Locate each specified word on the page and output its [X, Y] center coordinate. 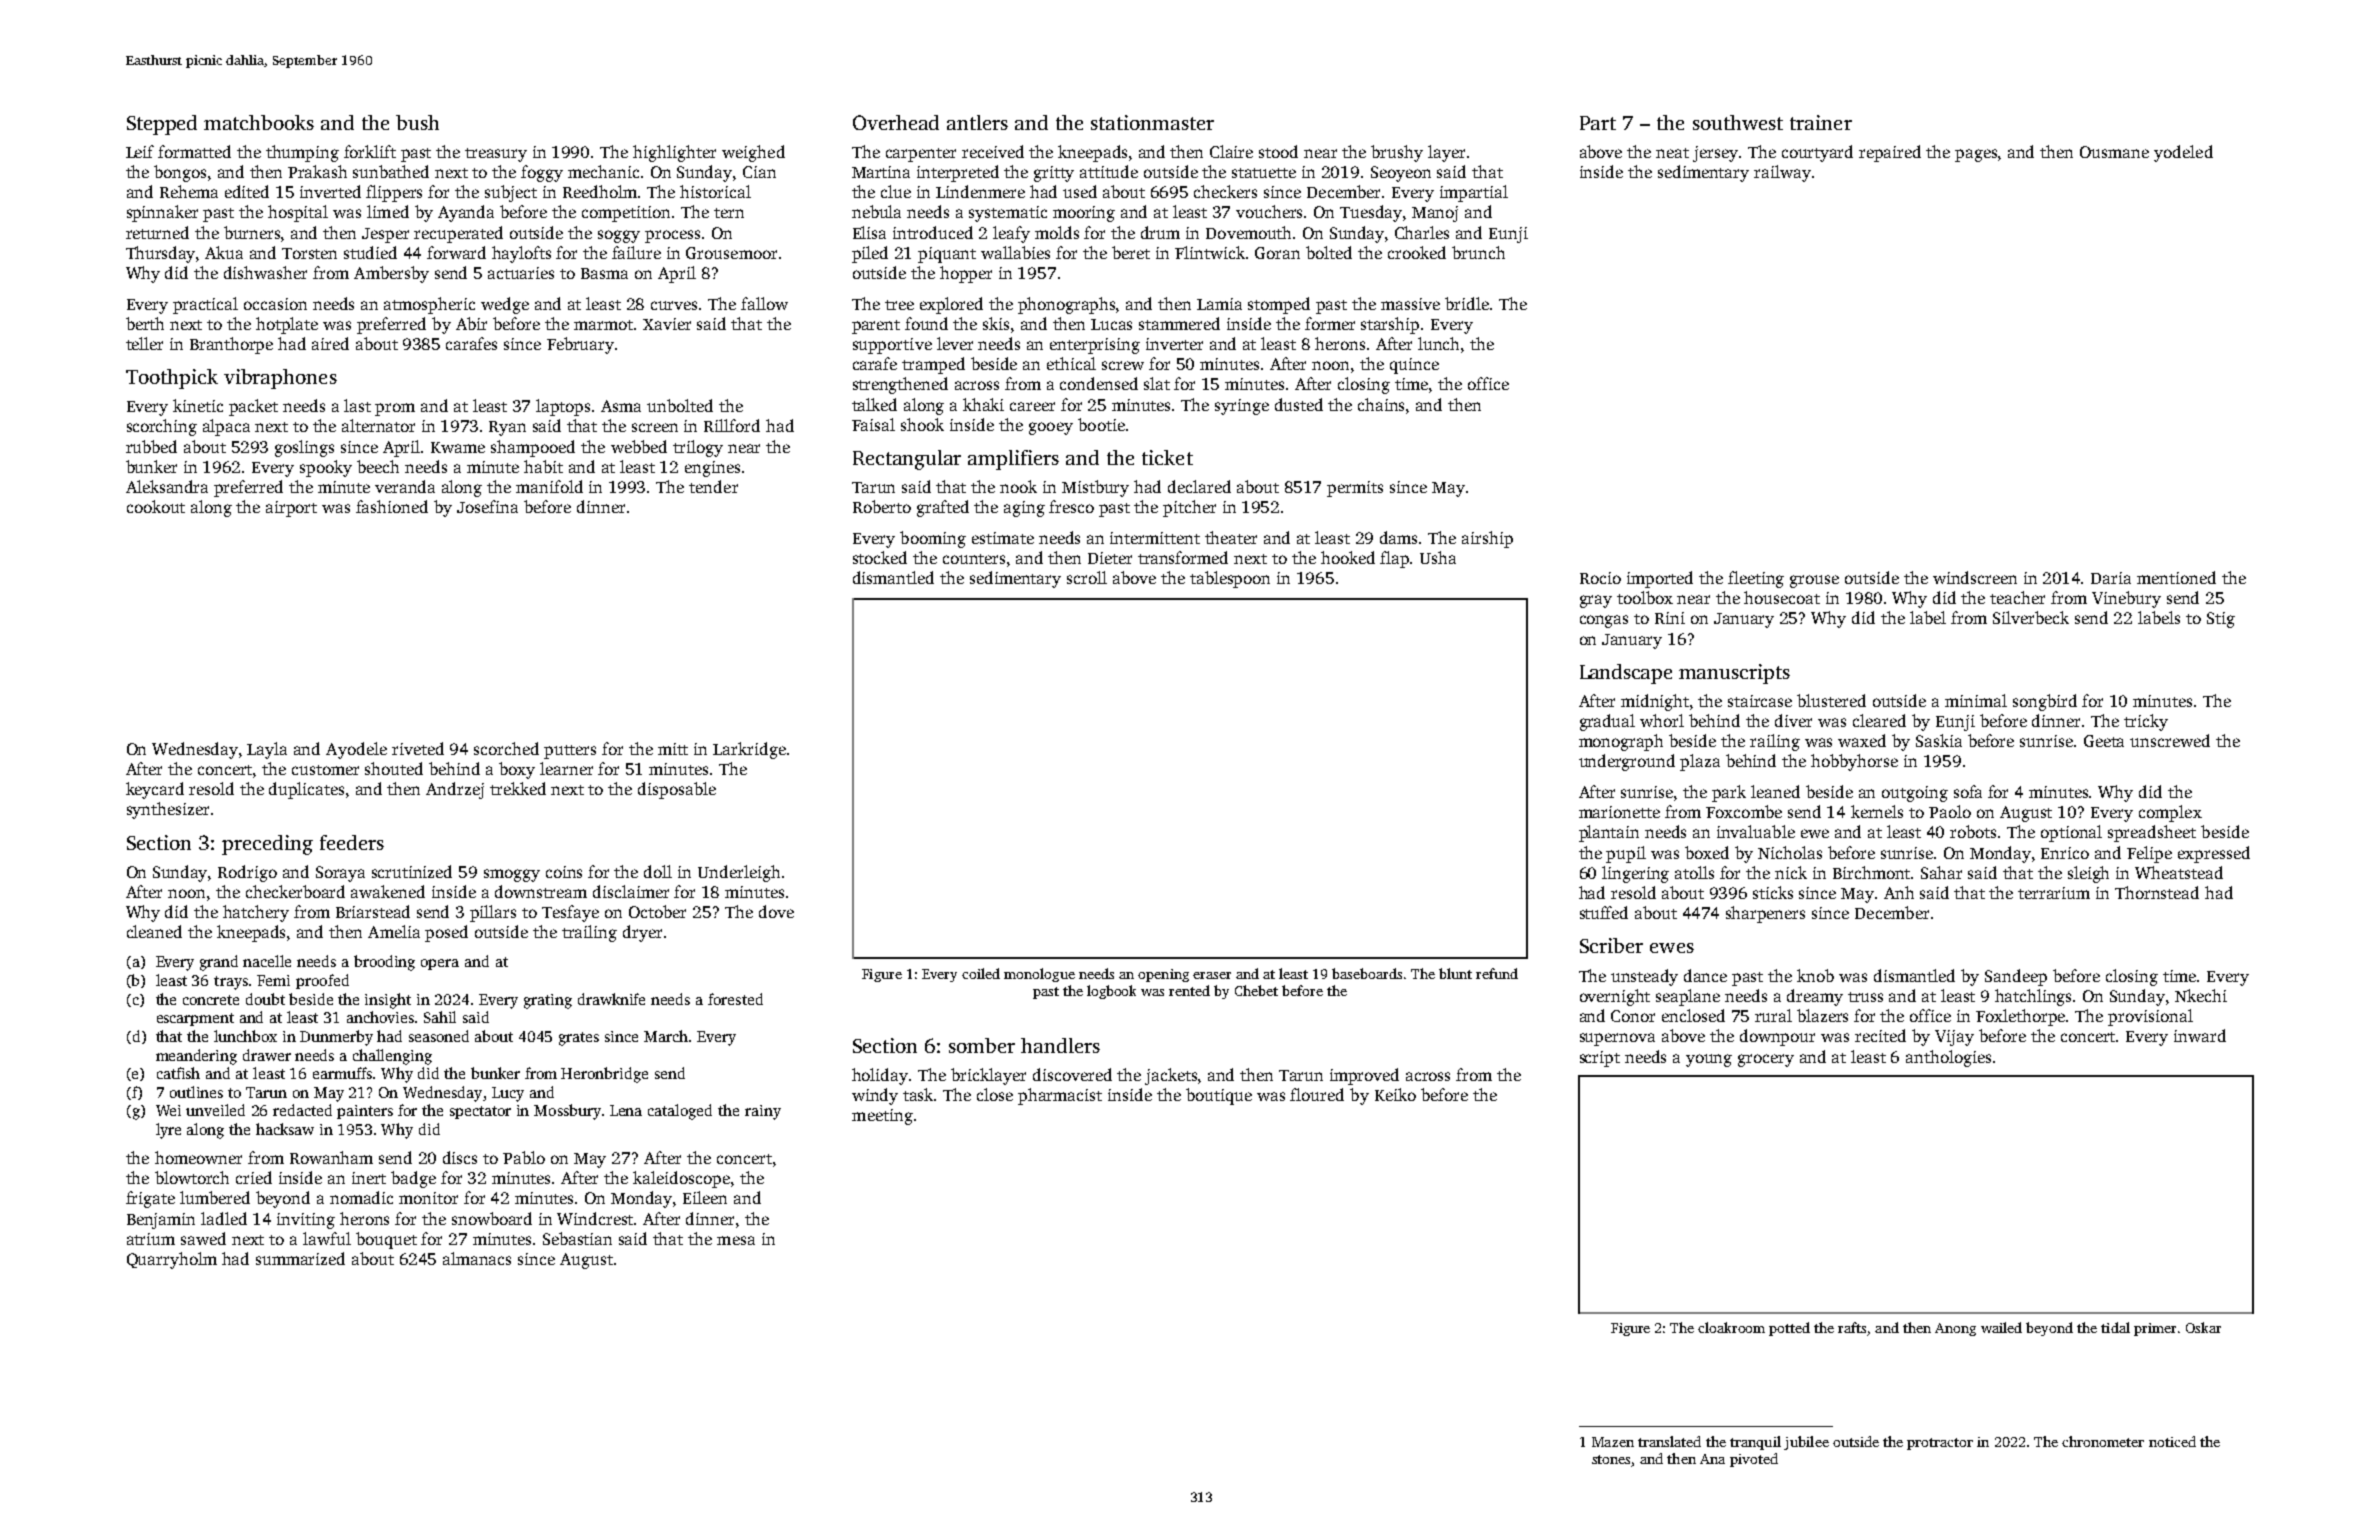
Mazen [1613, 1442]
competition [626, 214]
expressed [2214, 854]
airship [1487, 539]
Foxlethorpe [2021, 1017]
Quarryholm [172, 1260]
